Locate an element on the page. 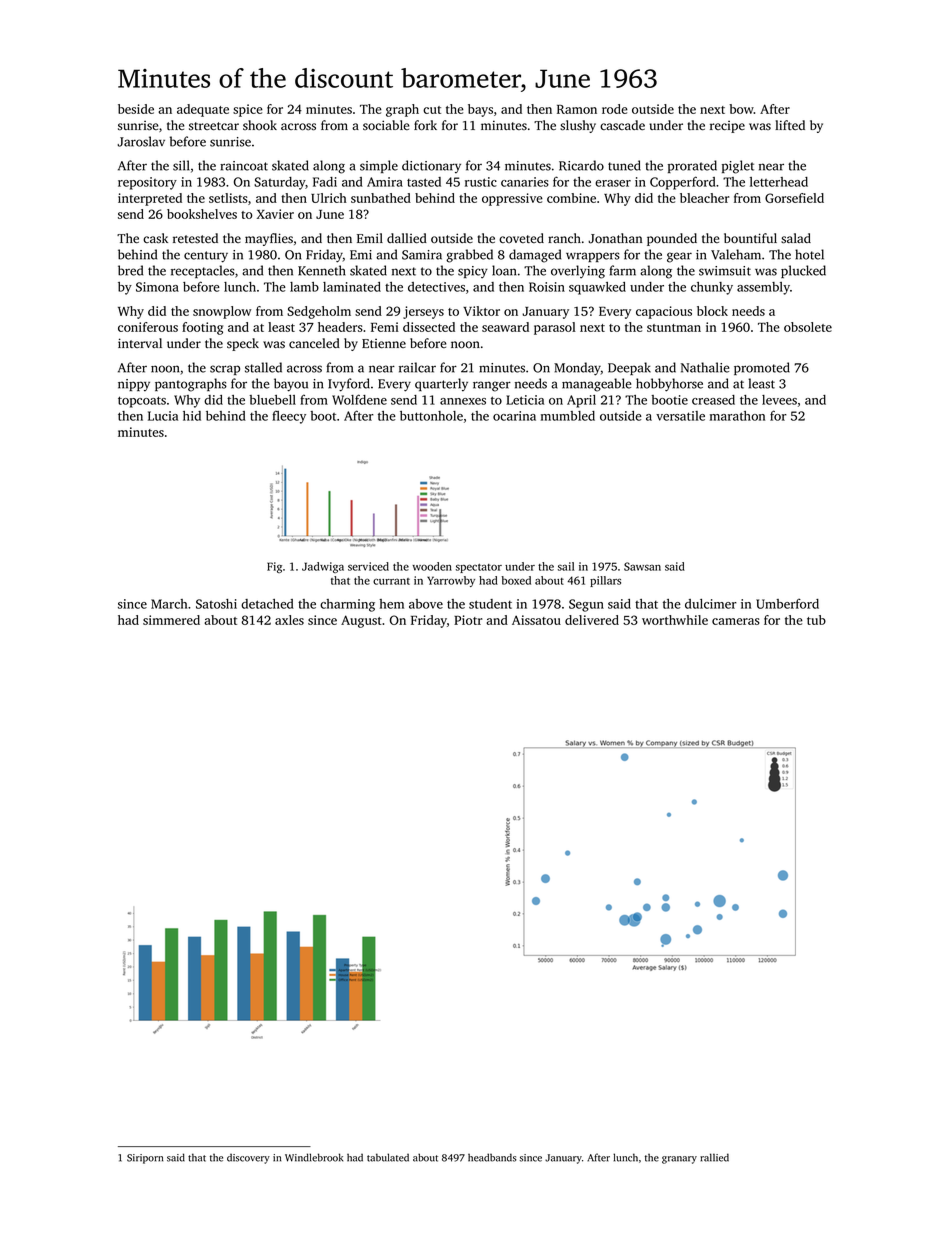 The width and height of the image is (952, 1233). discovery is located at coordinates (248, 1159).
